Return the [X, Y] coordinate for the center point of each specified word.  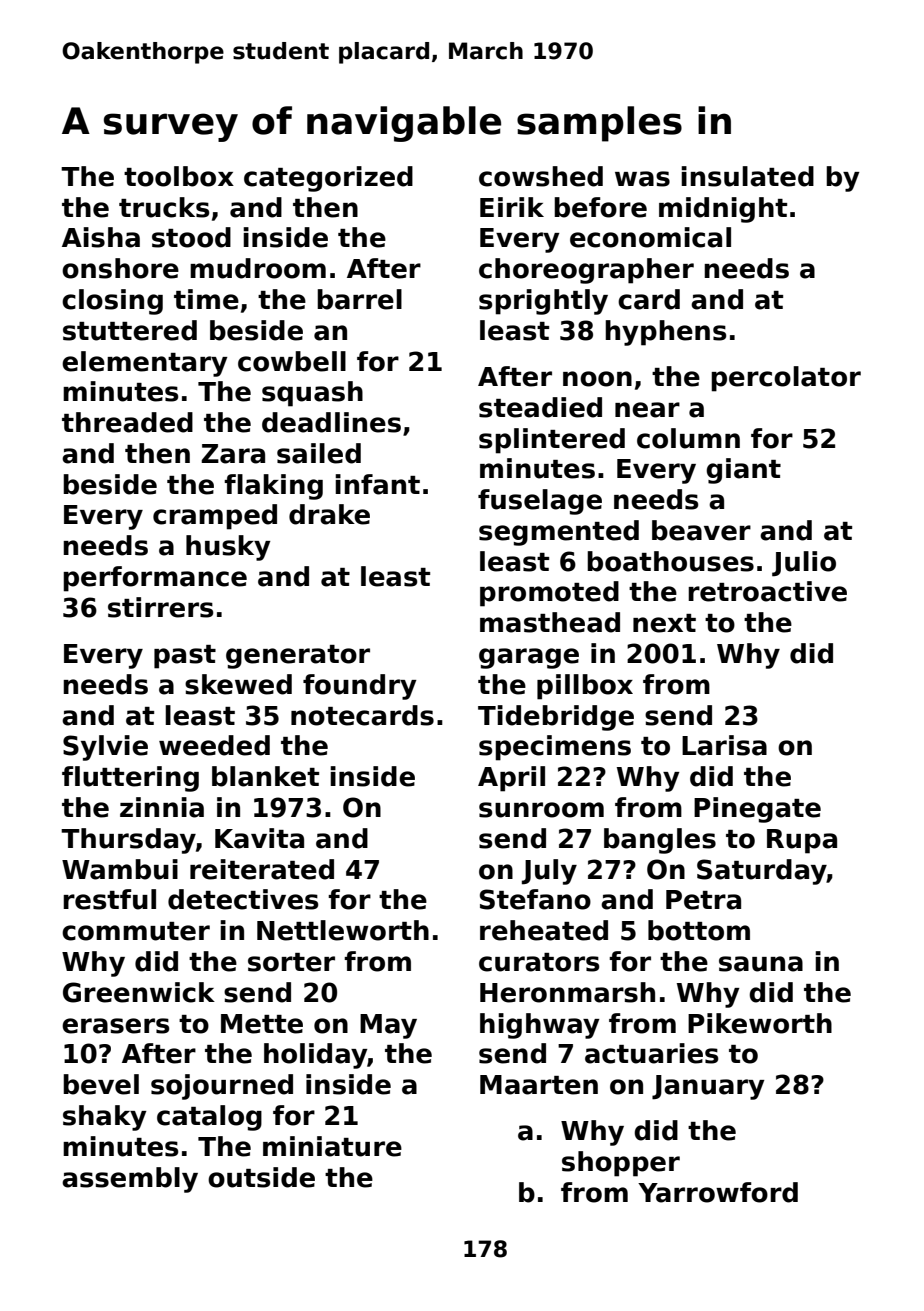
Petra [703, 900]
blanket [265, 776]
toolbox [179, 176]
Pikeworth [760, 1023]
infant [377, 484]
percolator [786, 379]
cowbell [292, 361]
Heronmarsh [567, 992]
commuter [136, 931]
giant [743, 471]
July [549, 872]
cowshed [541, 176]
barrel [359, 299]
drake [329, 514]
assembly [130, 1180]
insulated [747, 176]
